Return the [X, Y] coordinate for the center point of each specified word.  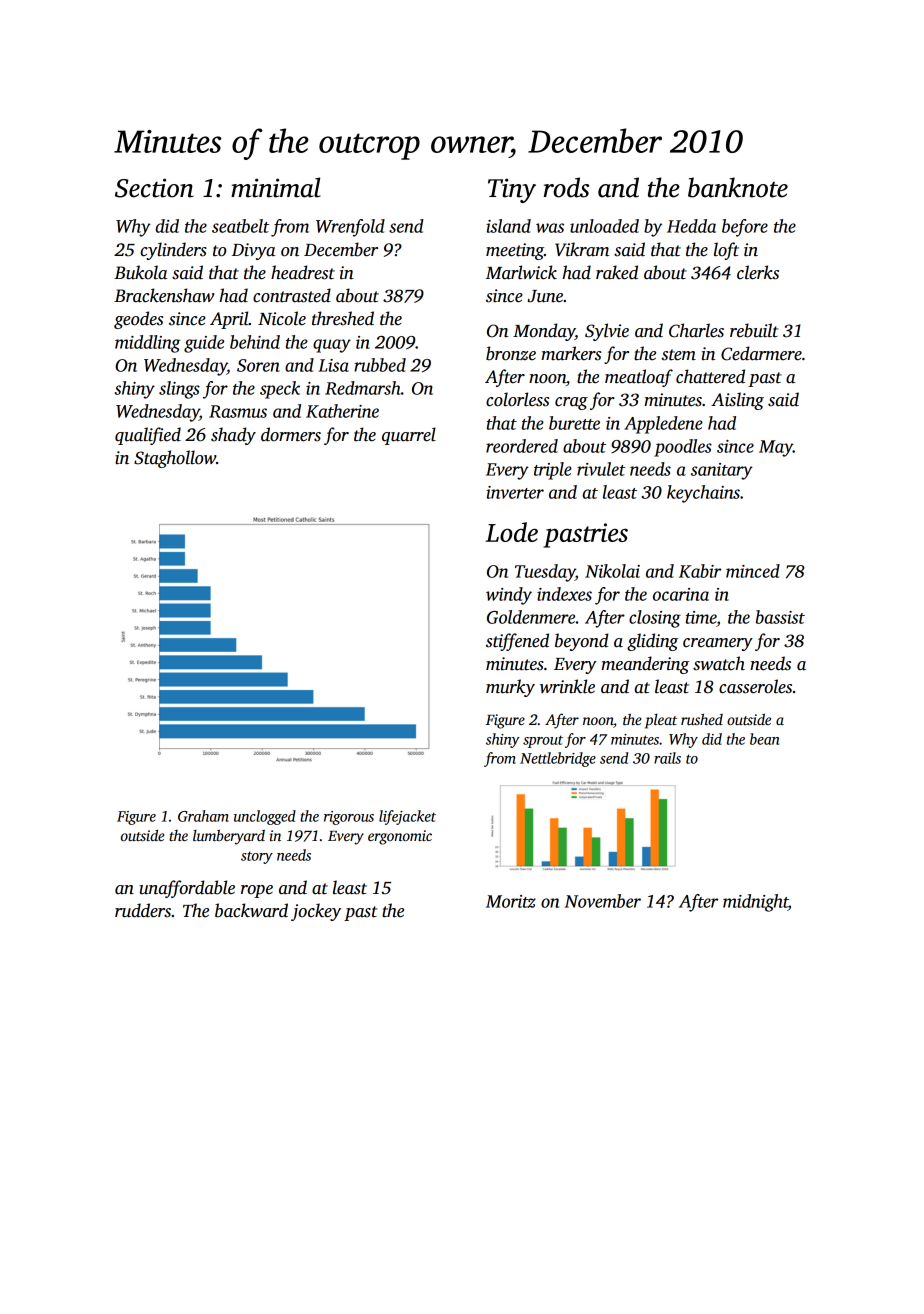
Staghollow [175, 459]
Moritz [511, 901]
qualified [148, 436]
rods [566, 187]
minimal [276, 187]
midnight [755, 903]
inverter [515, 492]
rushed [702, 719]
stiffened [517, 642]
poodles [683, 448]
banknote [738, 187]
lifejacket [407, 817]
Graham [203, 816]
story [257, 857]
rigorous [349, 818]
